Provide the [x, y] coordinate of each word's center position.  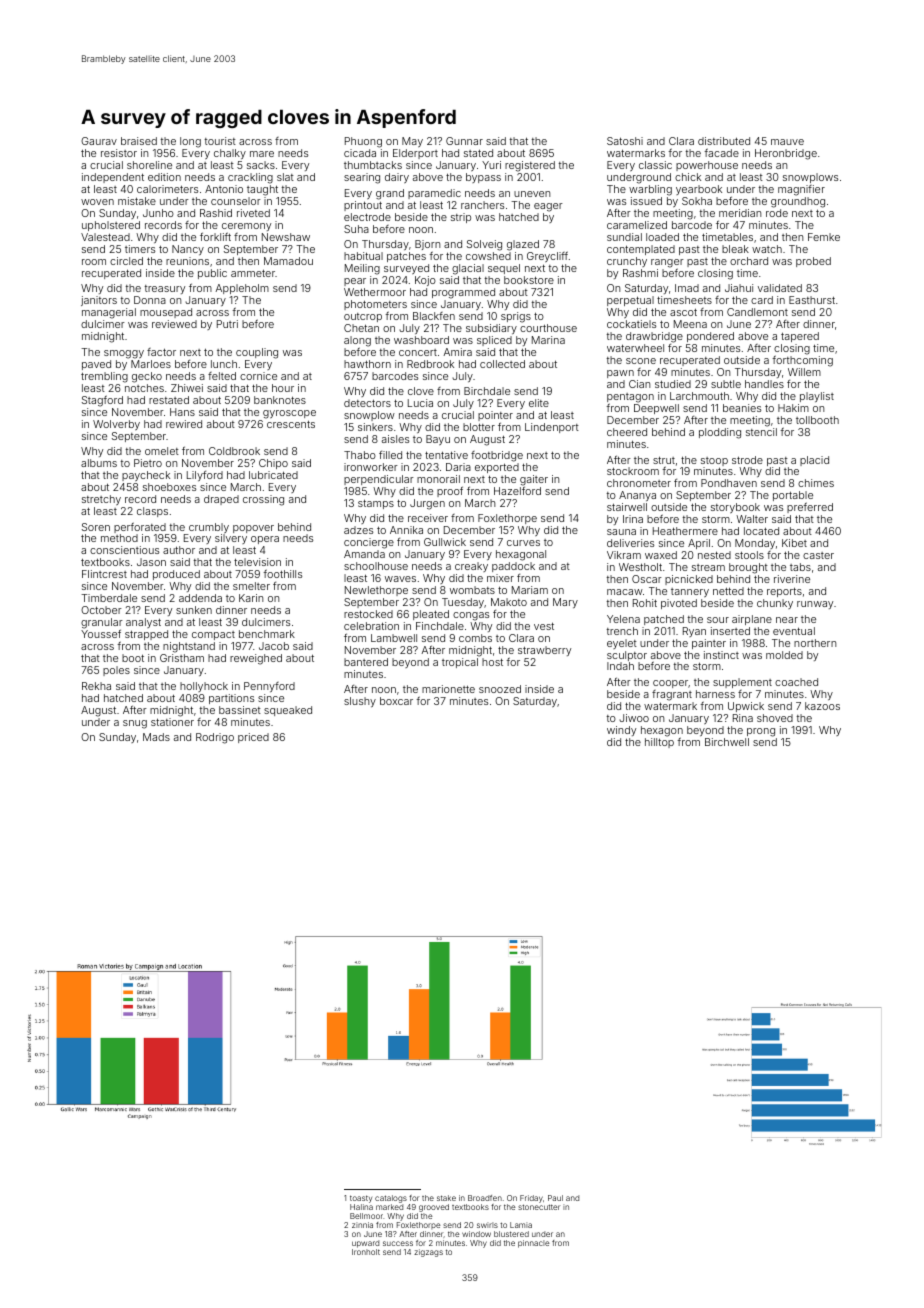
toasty [361, 1199]
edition [164, 177]
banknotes [280, 400]
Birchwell [727, 742]
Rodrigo [215, 738]
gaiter [534, 480]
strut [664, 460]
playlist [817, 397]
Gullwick [445, 542]
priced [253, 738]
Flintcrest [104, 574]
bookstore [529, 280]
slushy [360, 702]
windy [621, 731]
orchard [749, 261]
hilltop [659, 743]
